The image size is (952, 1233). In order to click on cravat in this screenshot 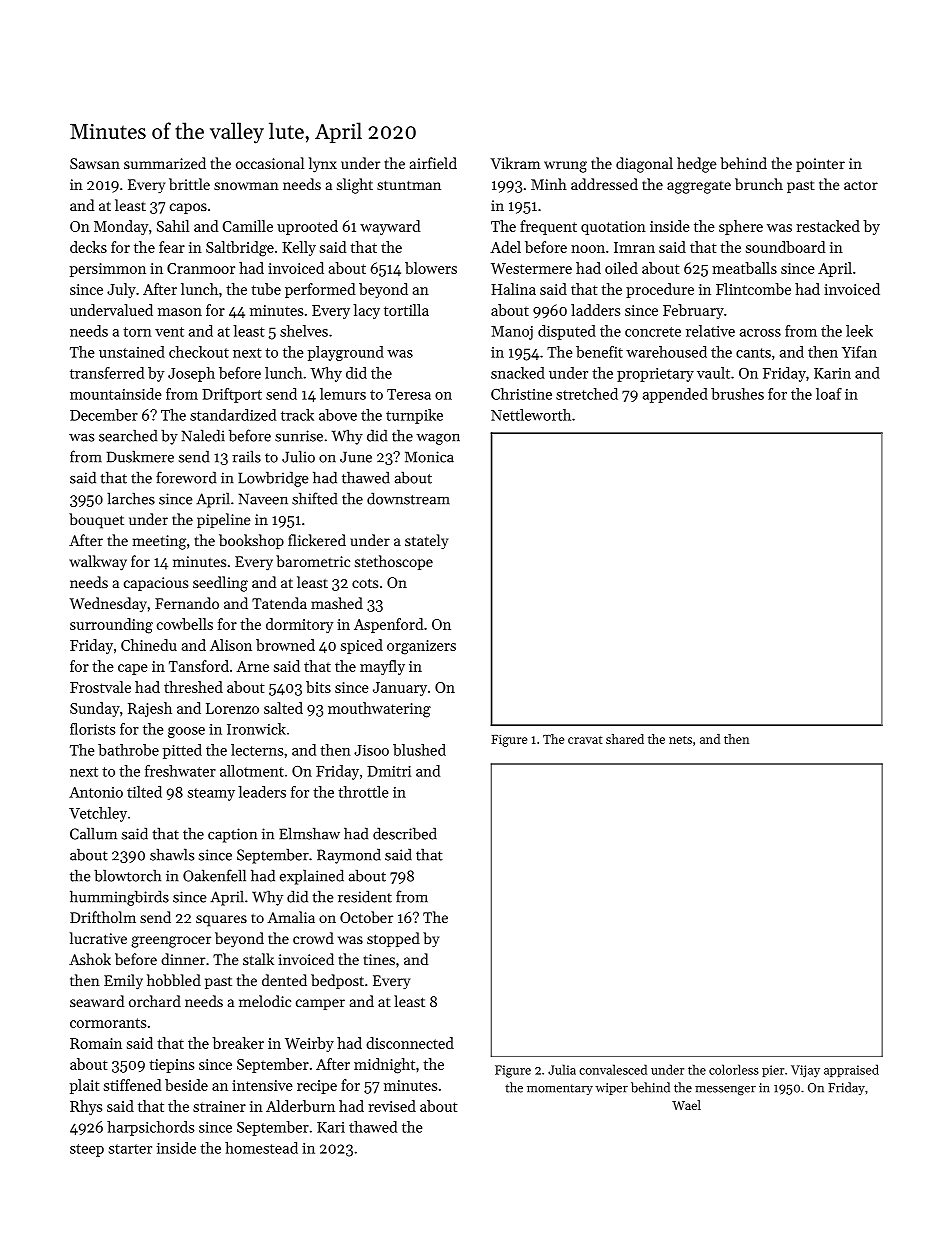, I will do `click(585, 740)`.
